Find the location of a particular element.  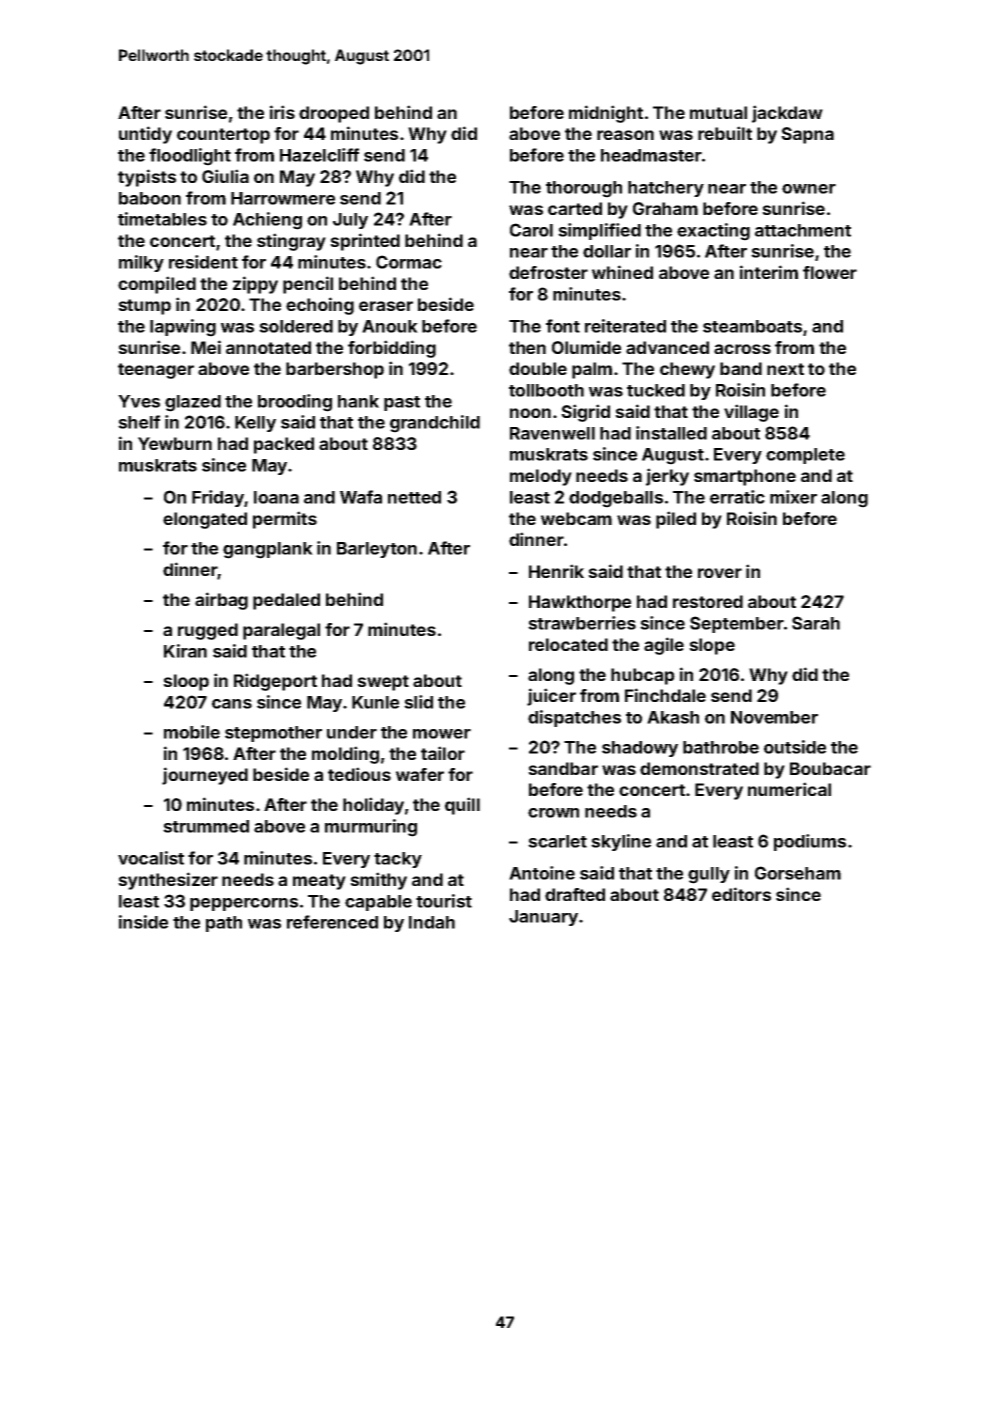

drooped is located at coordinates (334, 114).
